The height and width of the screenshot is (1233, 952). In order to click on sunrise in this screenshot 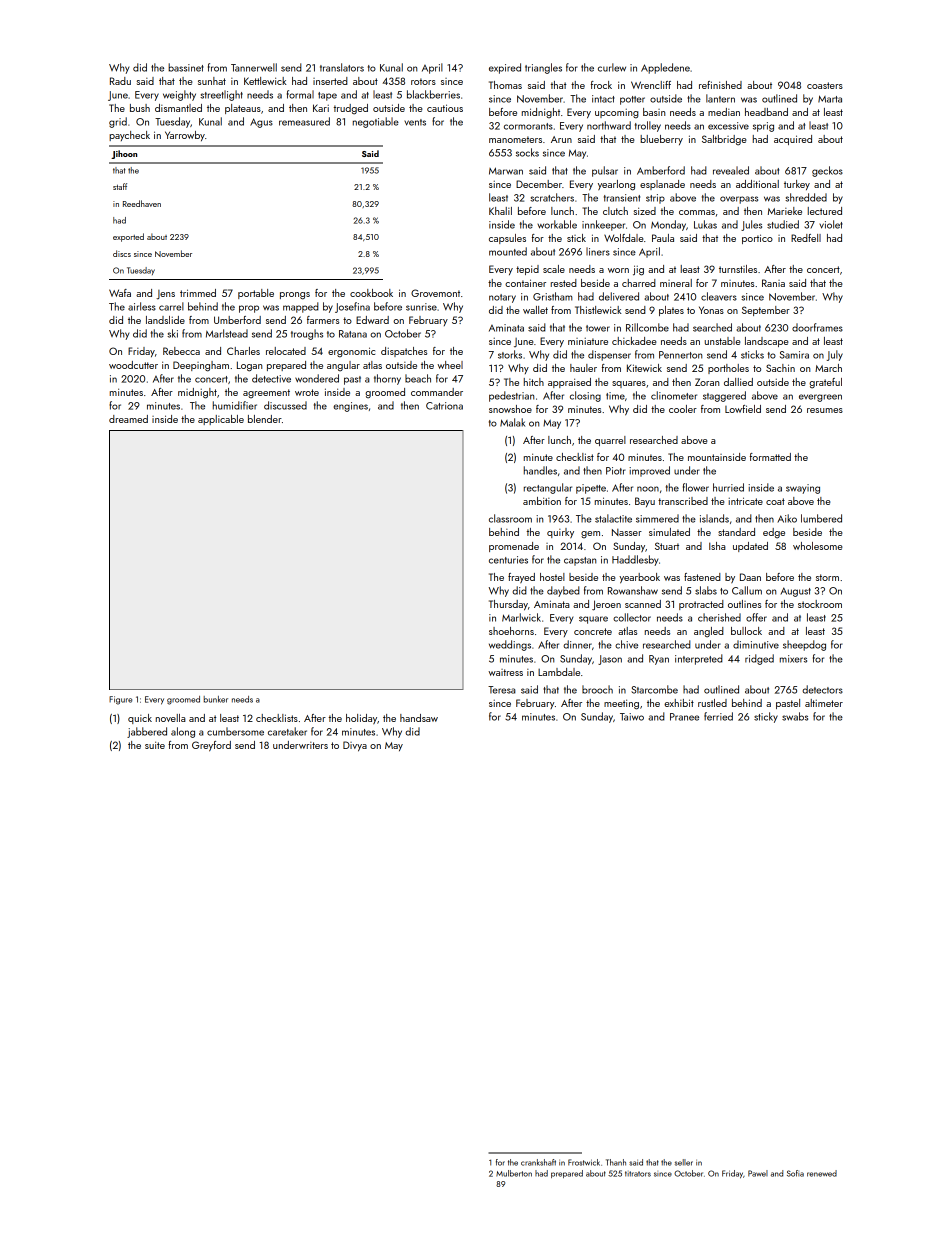, I will do `click(421, 307)`.
